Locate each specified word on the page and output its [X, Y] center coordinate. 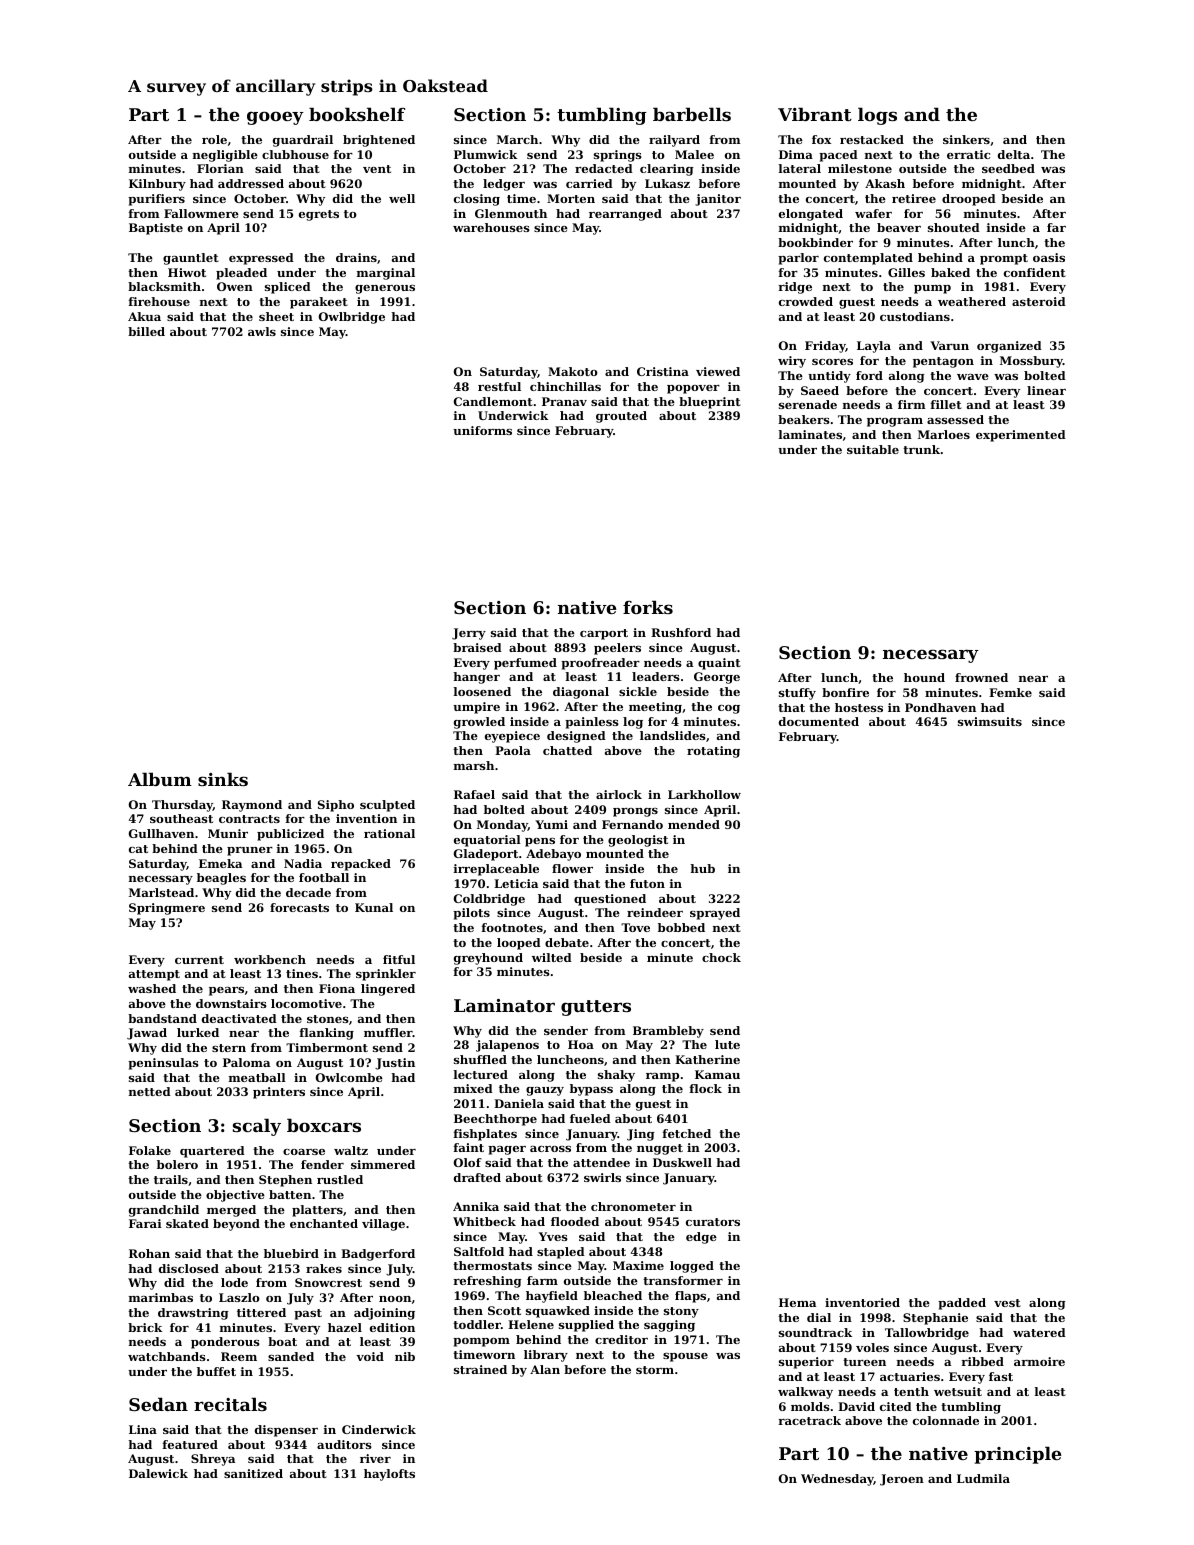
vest [1007, 1303]
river [375, 1458]
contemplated [868, 259]
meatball [257, 1077]
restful [499, 386]
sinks [223, 779]
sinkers [966, 139]
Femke [1010, 692]
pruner [250, 851]
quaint [719, 664]
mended [694, 824]
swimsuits [990, 721]
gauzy [545, 1091]
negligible [225, 156]
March [517, 139]
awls [262, 331]
